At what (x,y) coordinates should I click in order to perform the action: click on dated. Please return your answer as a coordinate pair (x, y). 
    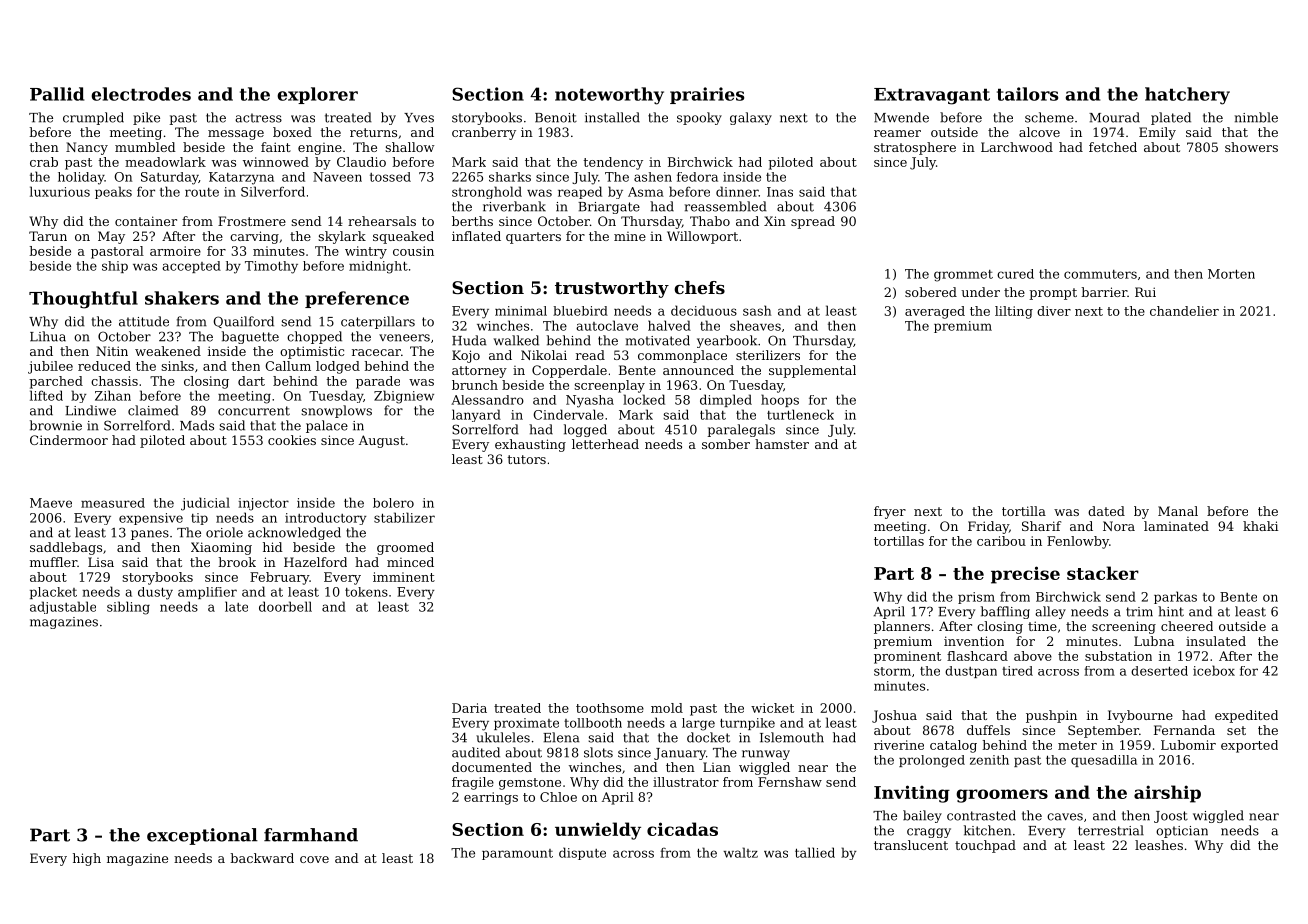
    Looking at the image, I should click on (1106, 511).
